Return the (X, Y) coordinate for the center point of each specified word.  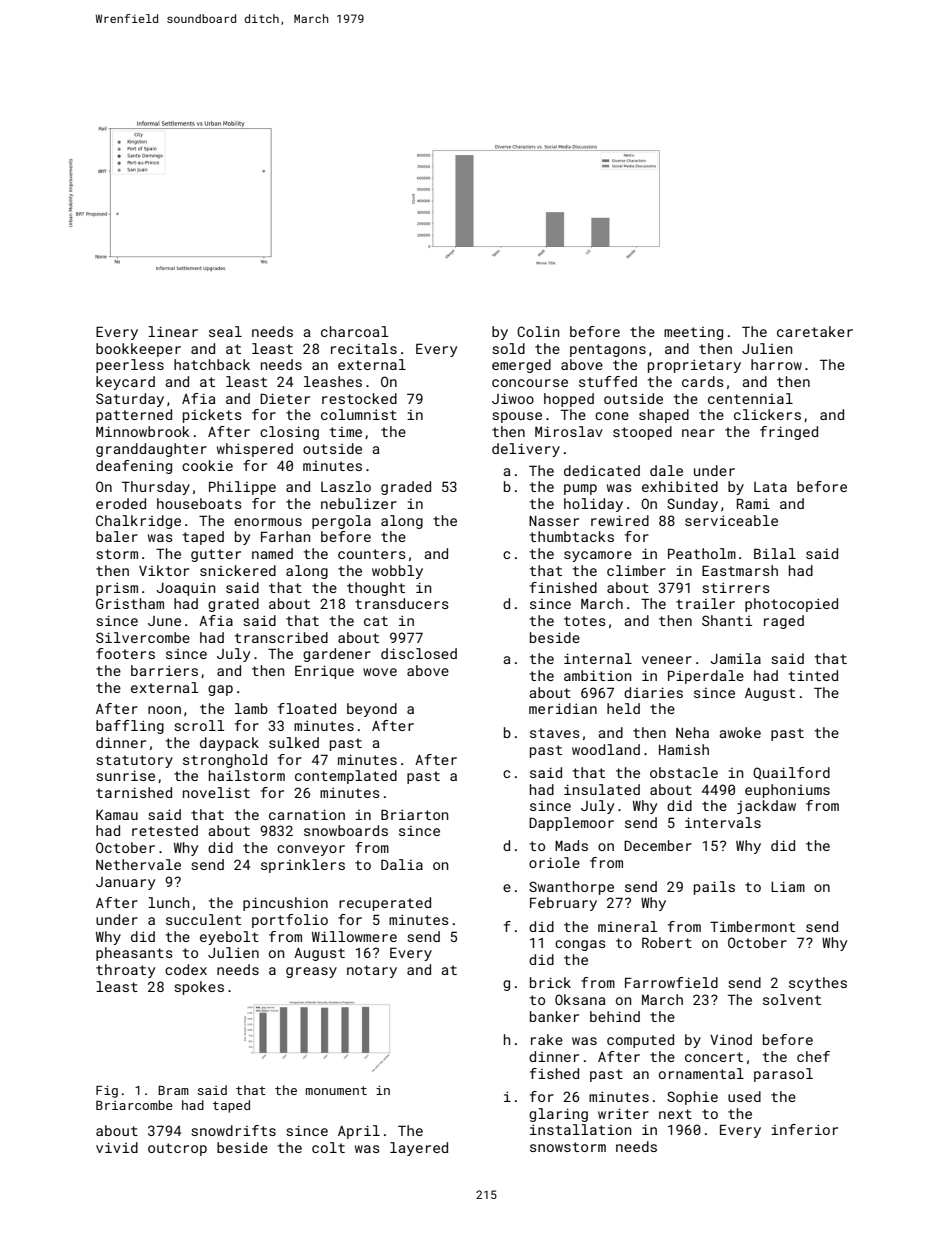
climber (636, 570)
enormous (268, 522)
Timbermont (752, 926)
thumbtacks (572, 536)
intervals (723, 822)
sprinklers (303, 866)
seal (225, 331)
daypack (229, 744)
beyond (372, 710)
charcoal (354, 331)
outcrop (177, 1149)
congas (580, 945)
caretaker (815, 331)
